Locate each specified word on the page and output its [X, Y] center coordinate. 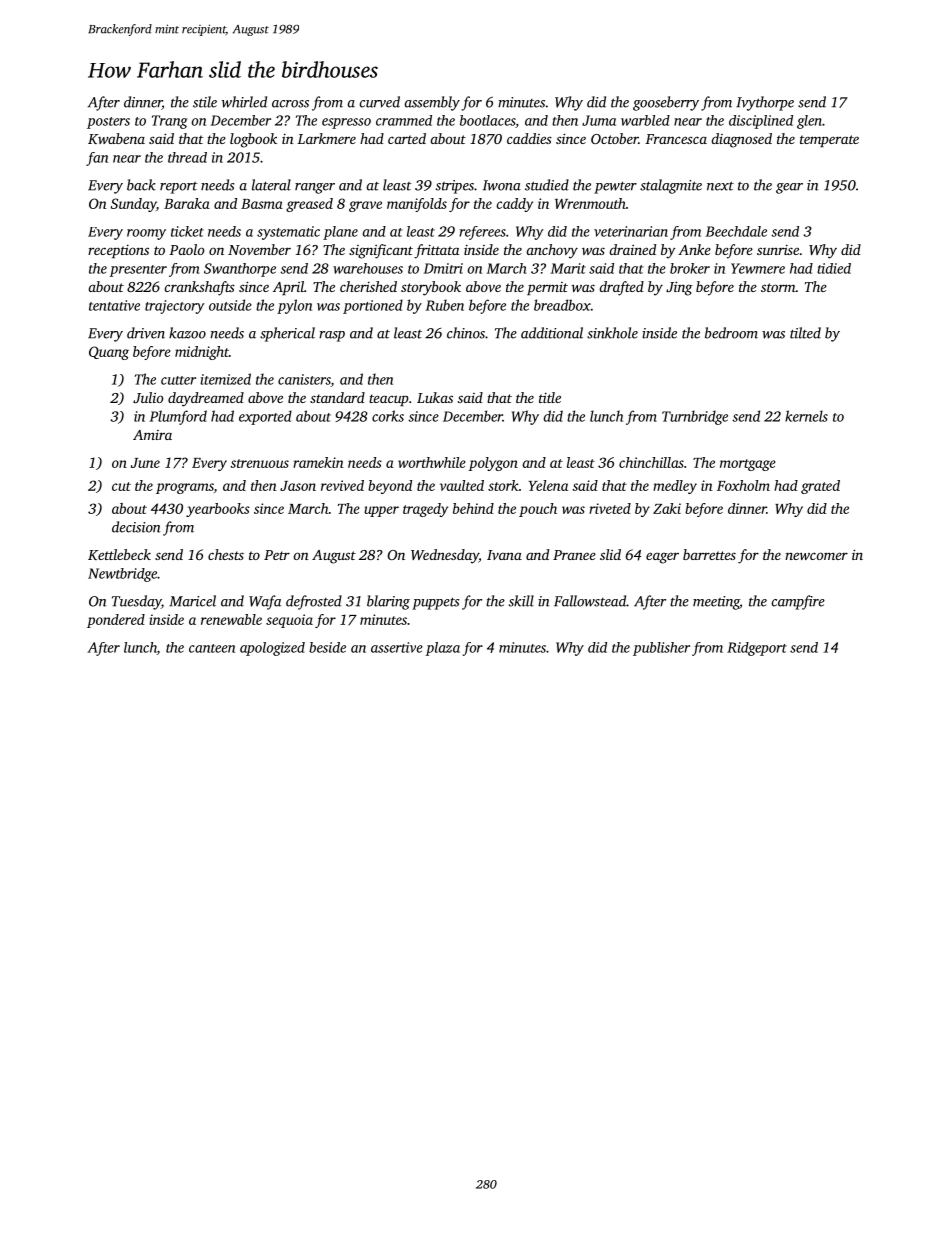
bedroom [731, 333]
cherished [368, 286]
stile [205, 102]
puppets [435, 603]
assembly [432, 103]
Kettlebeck [119, 554]
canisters [304, 380]
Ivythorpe [765, 103]
